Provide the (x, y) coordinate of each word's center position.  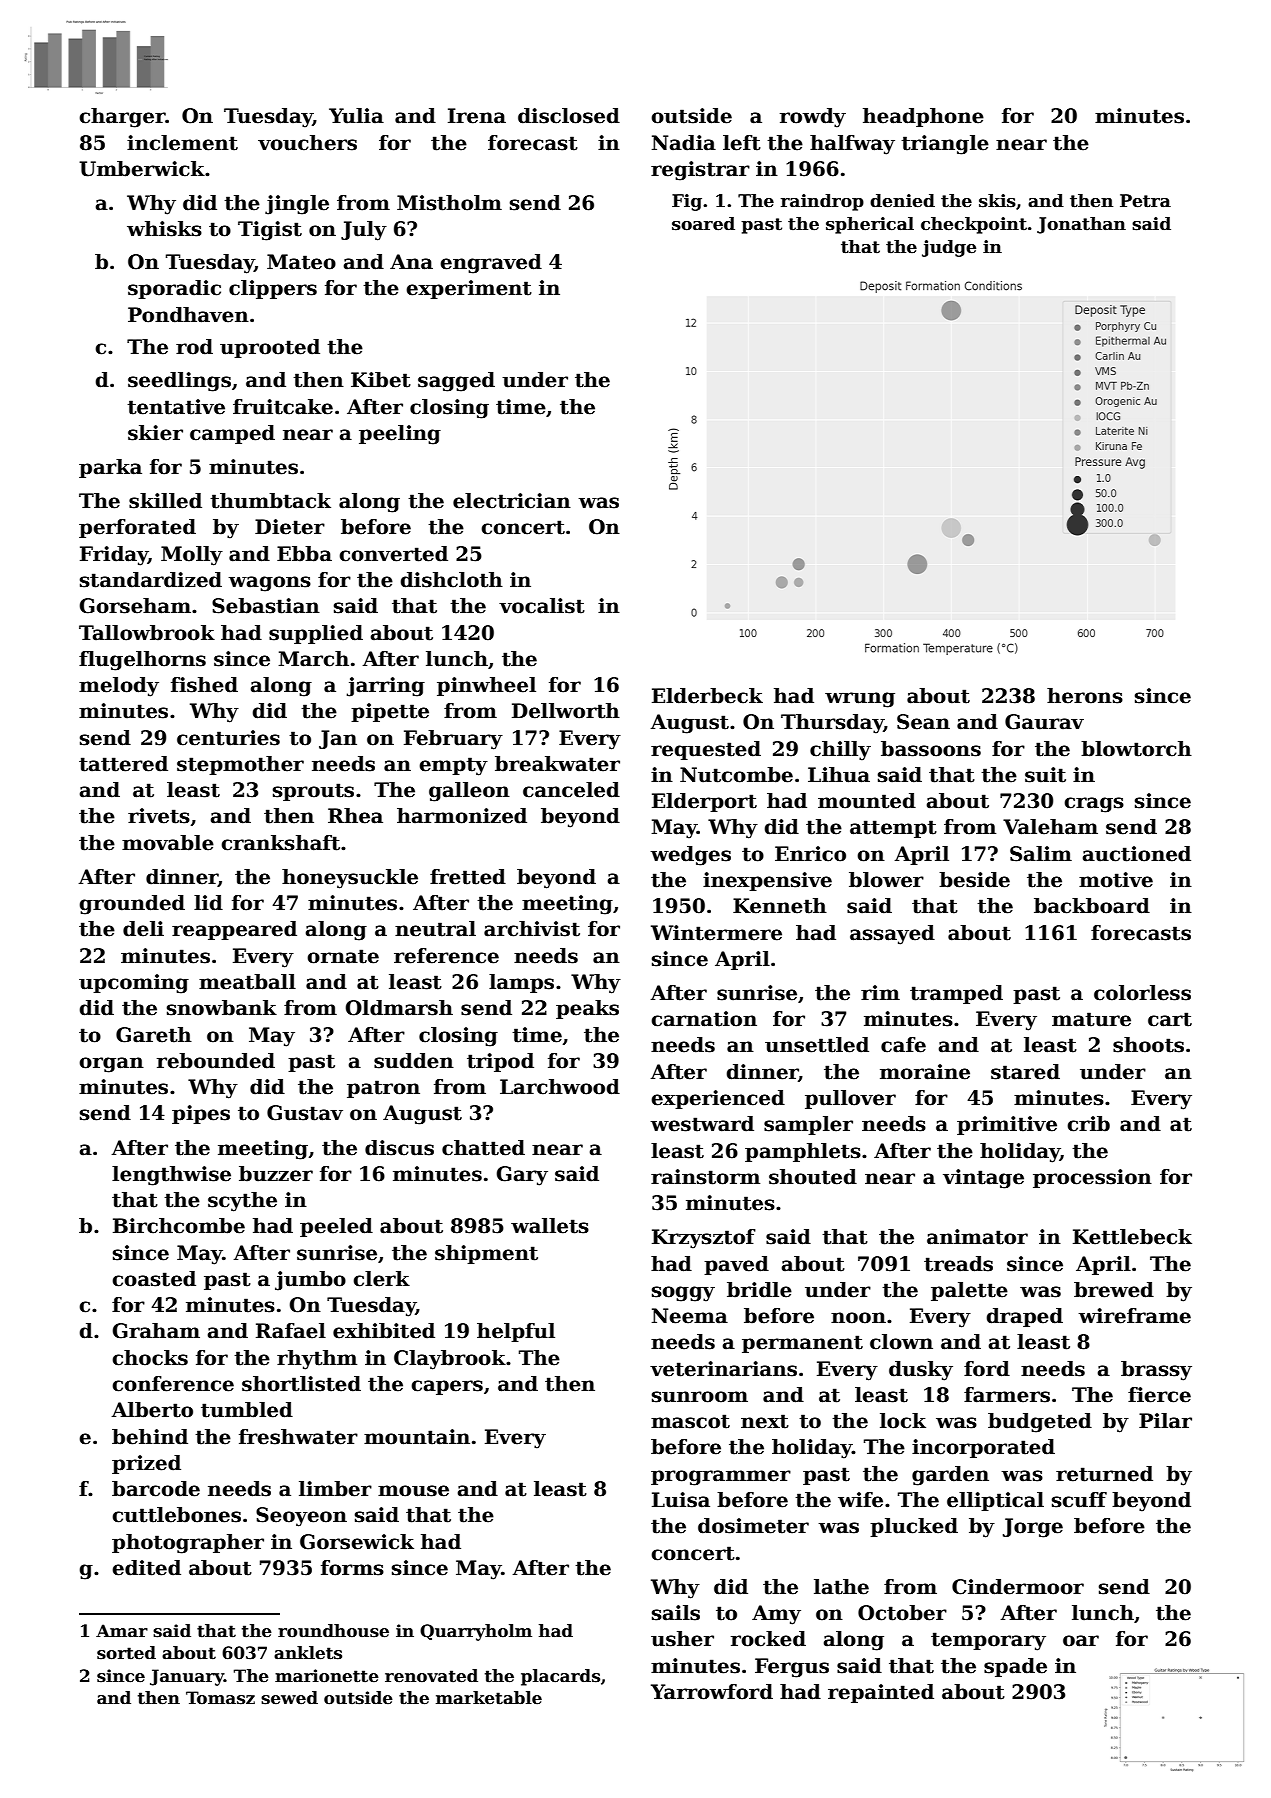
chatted (483, 1148)
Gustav (305, 1113)
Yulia (356, 116)
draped (1025, 1317)
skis (997, 201)
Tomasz (220, 1698)
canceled (571, 790)
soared (703, 224)
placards (560, 1677)
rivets (159, 816)
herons (1085, 696)
